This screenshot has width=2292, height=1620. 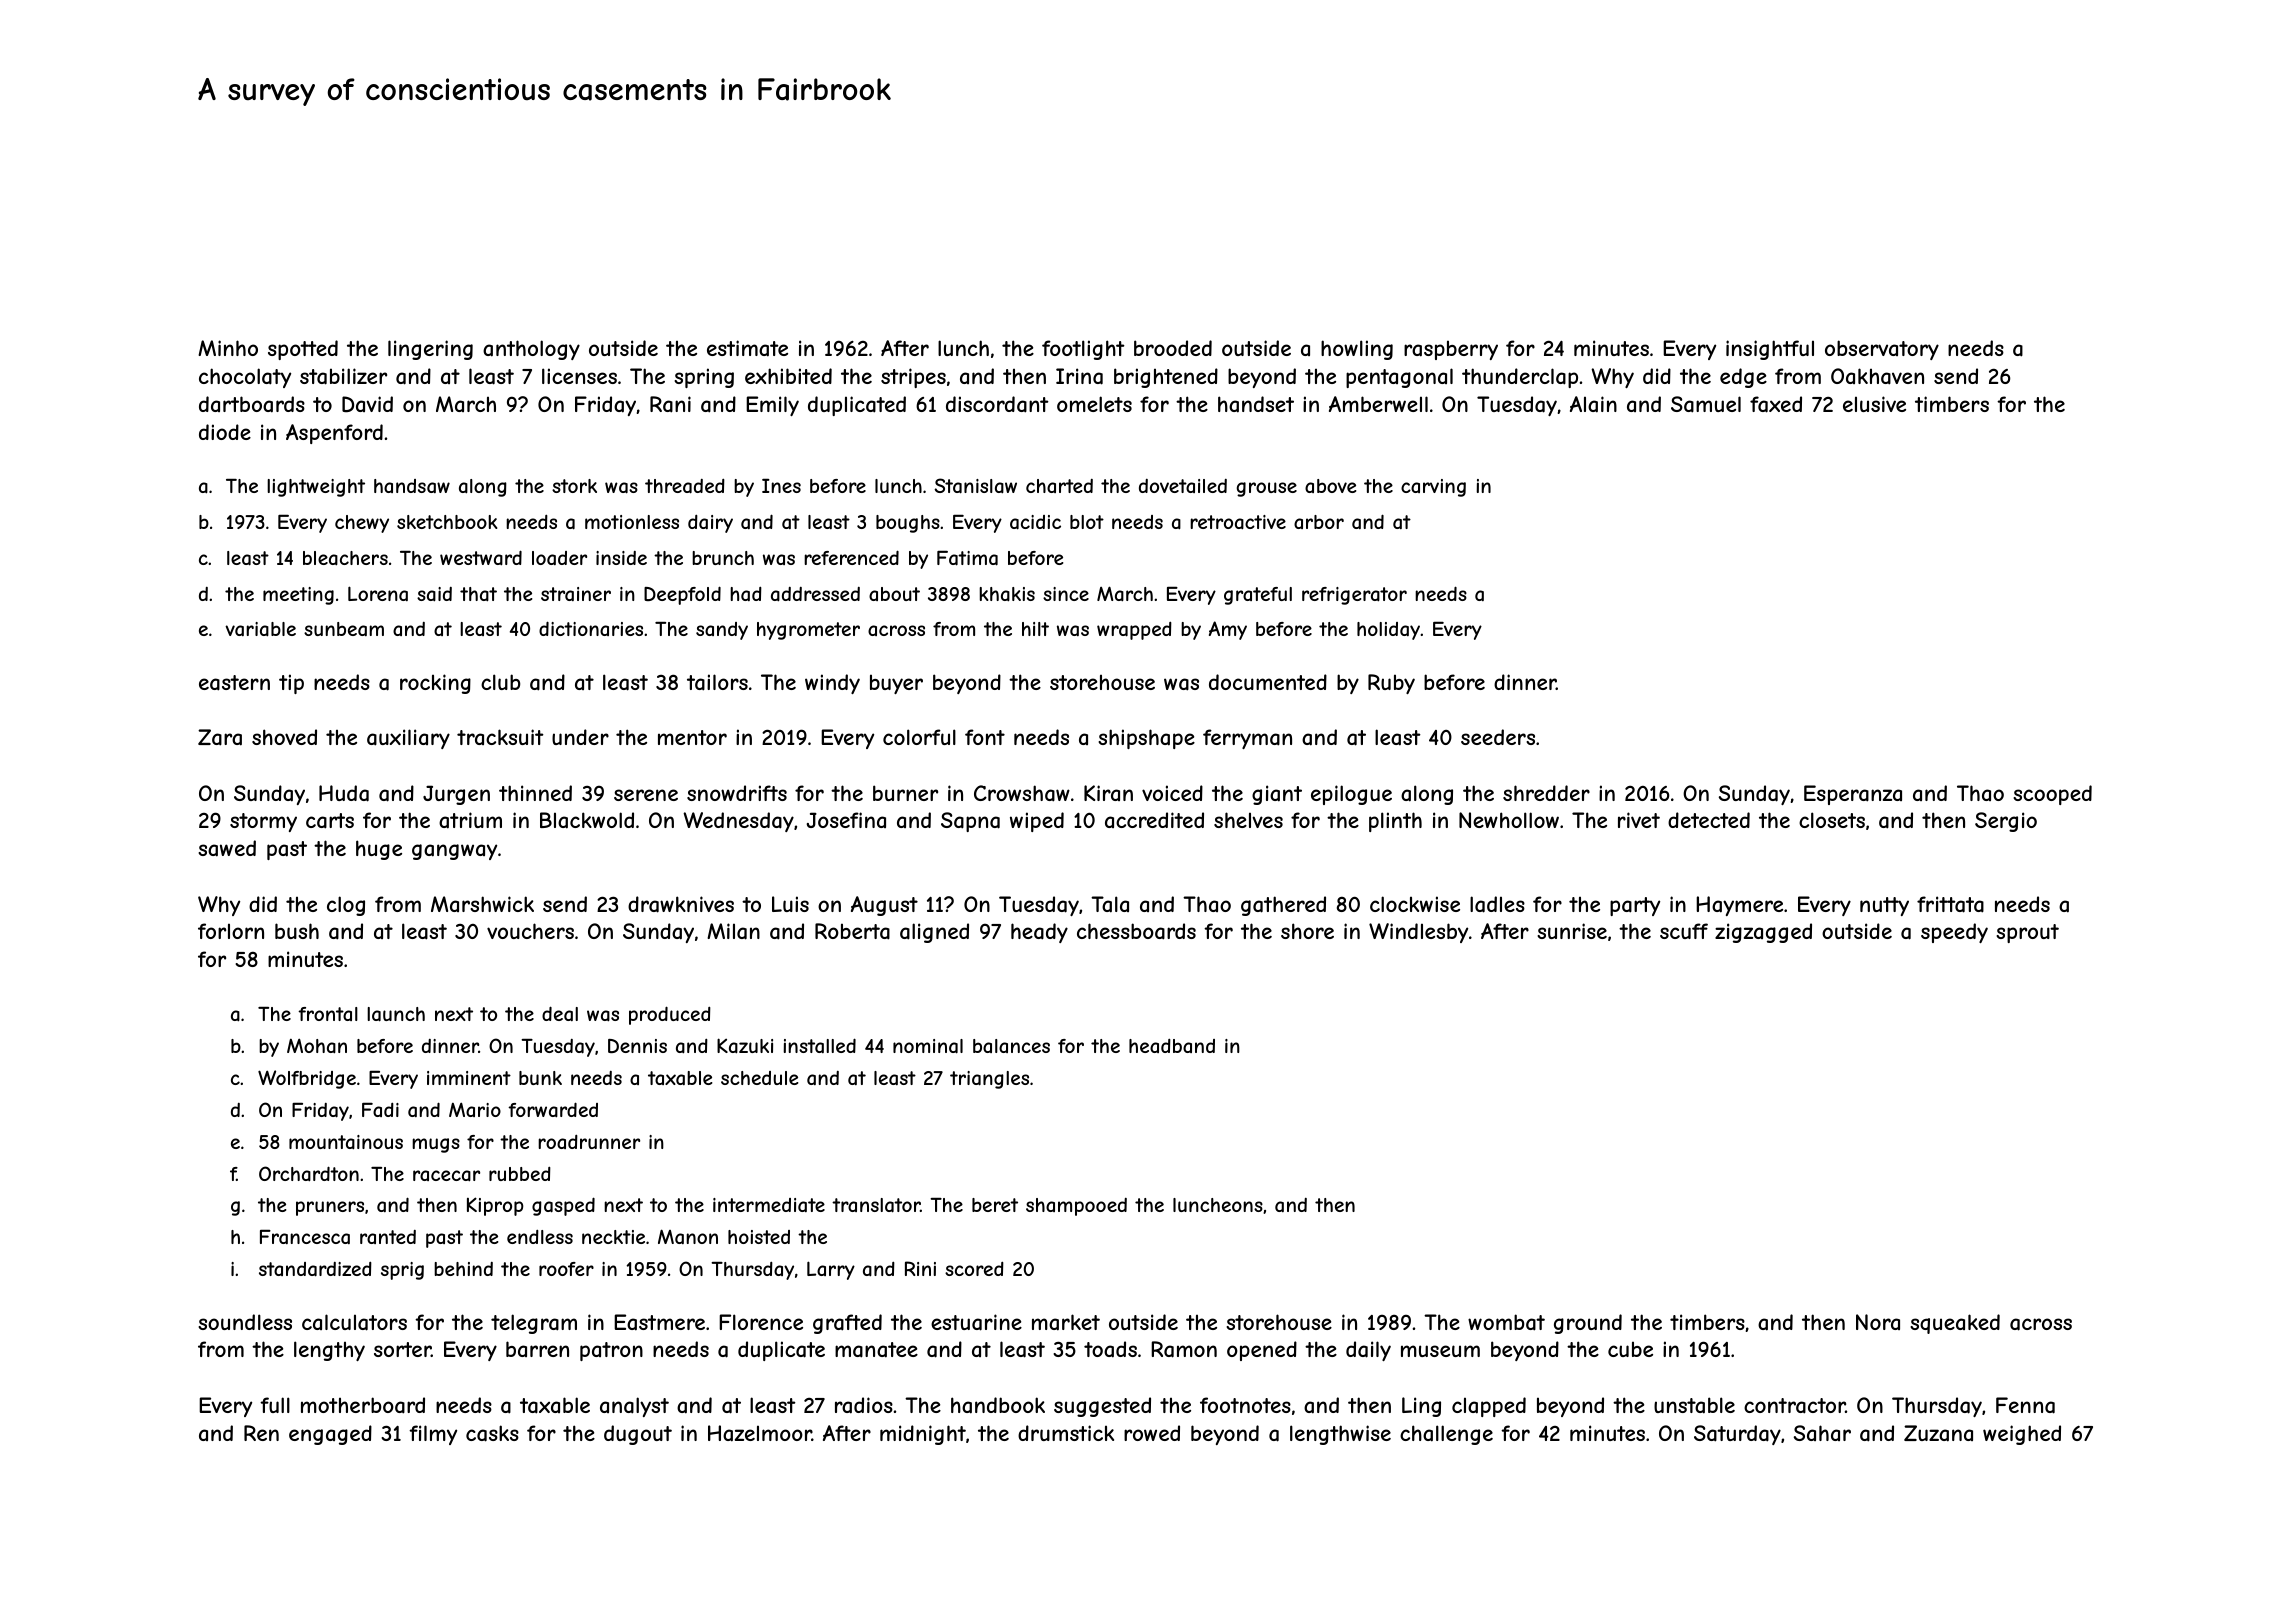 What do you see at coordinates (1853, 795) in the screenshot?
I see `Esperanza` at bounding box center [1853, 795].
